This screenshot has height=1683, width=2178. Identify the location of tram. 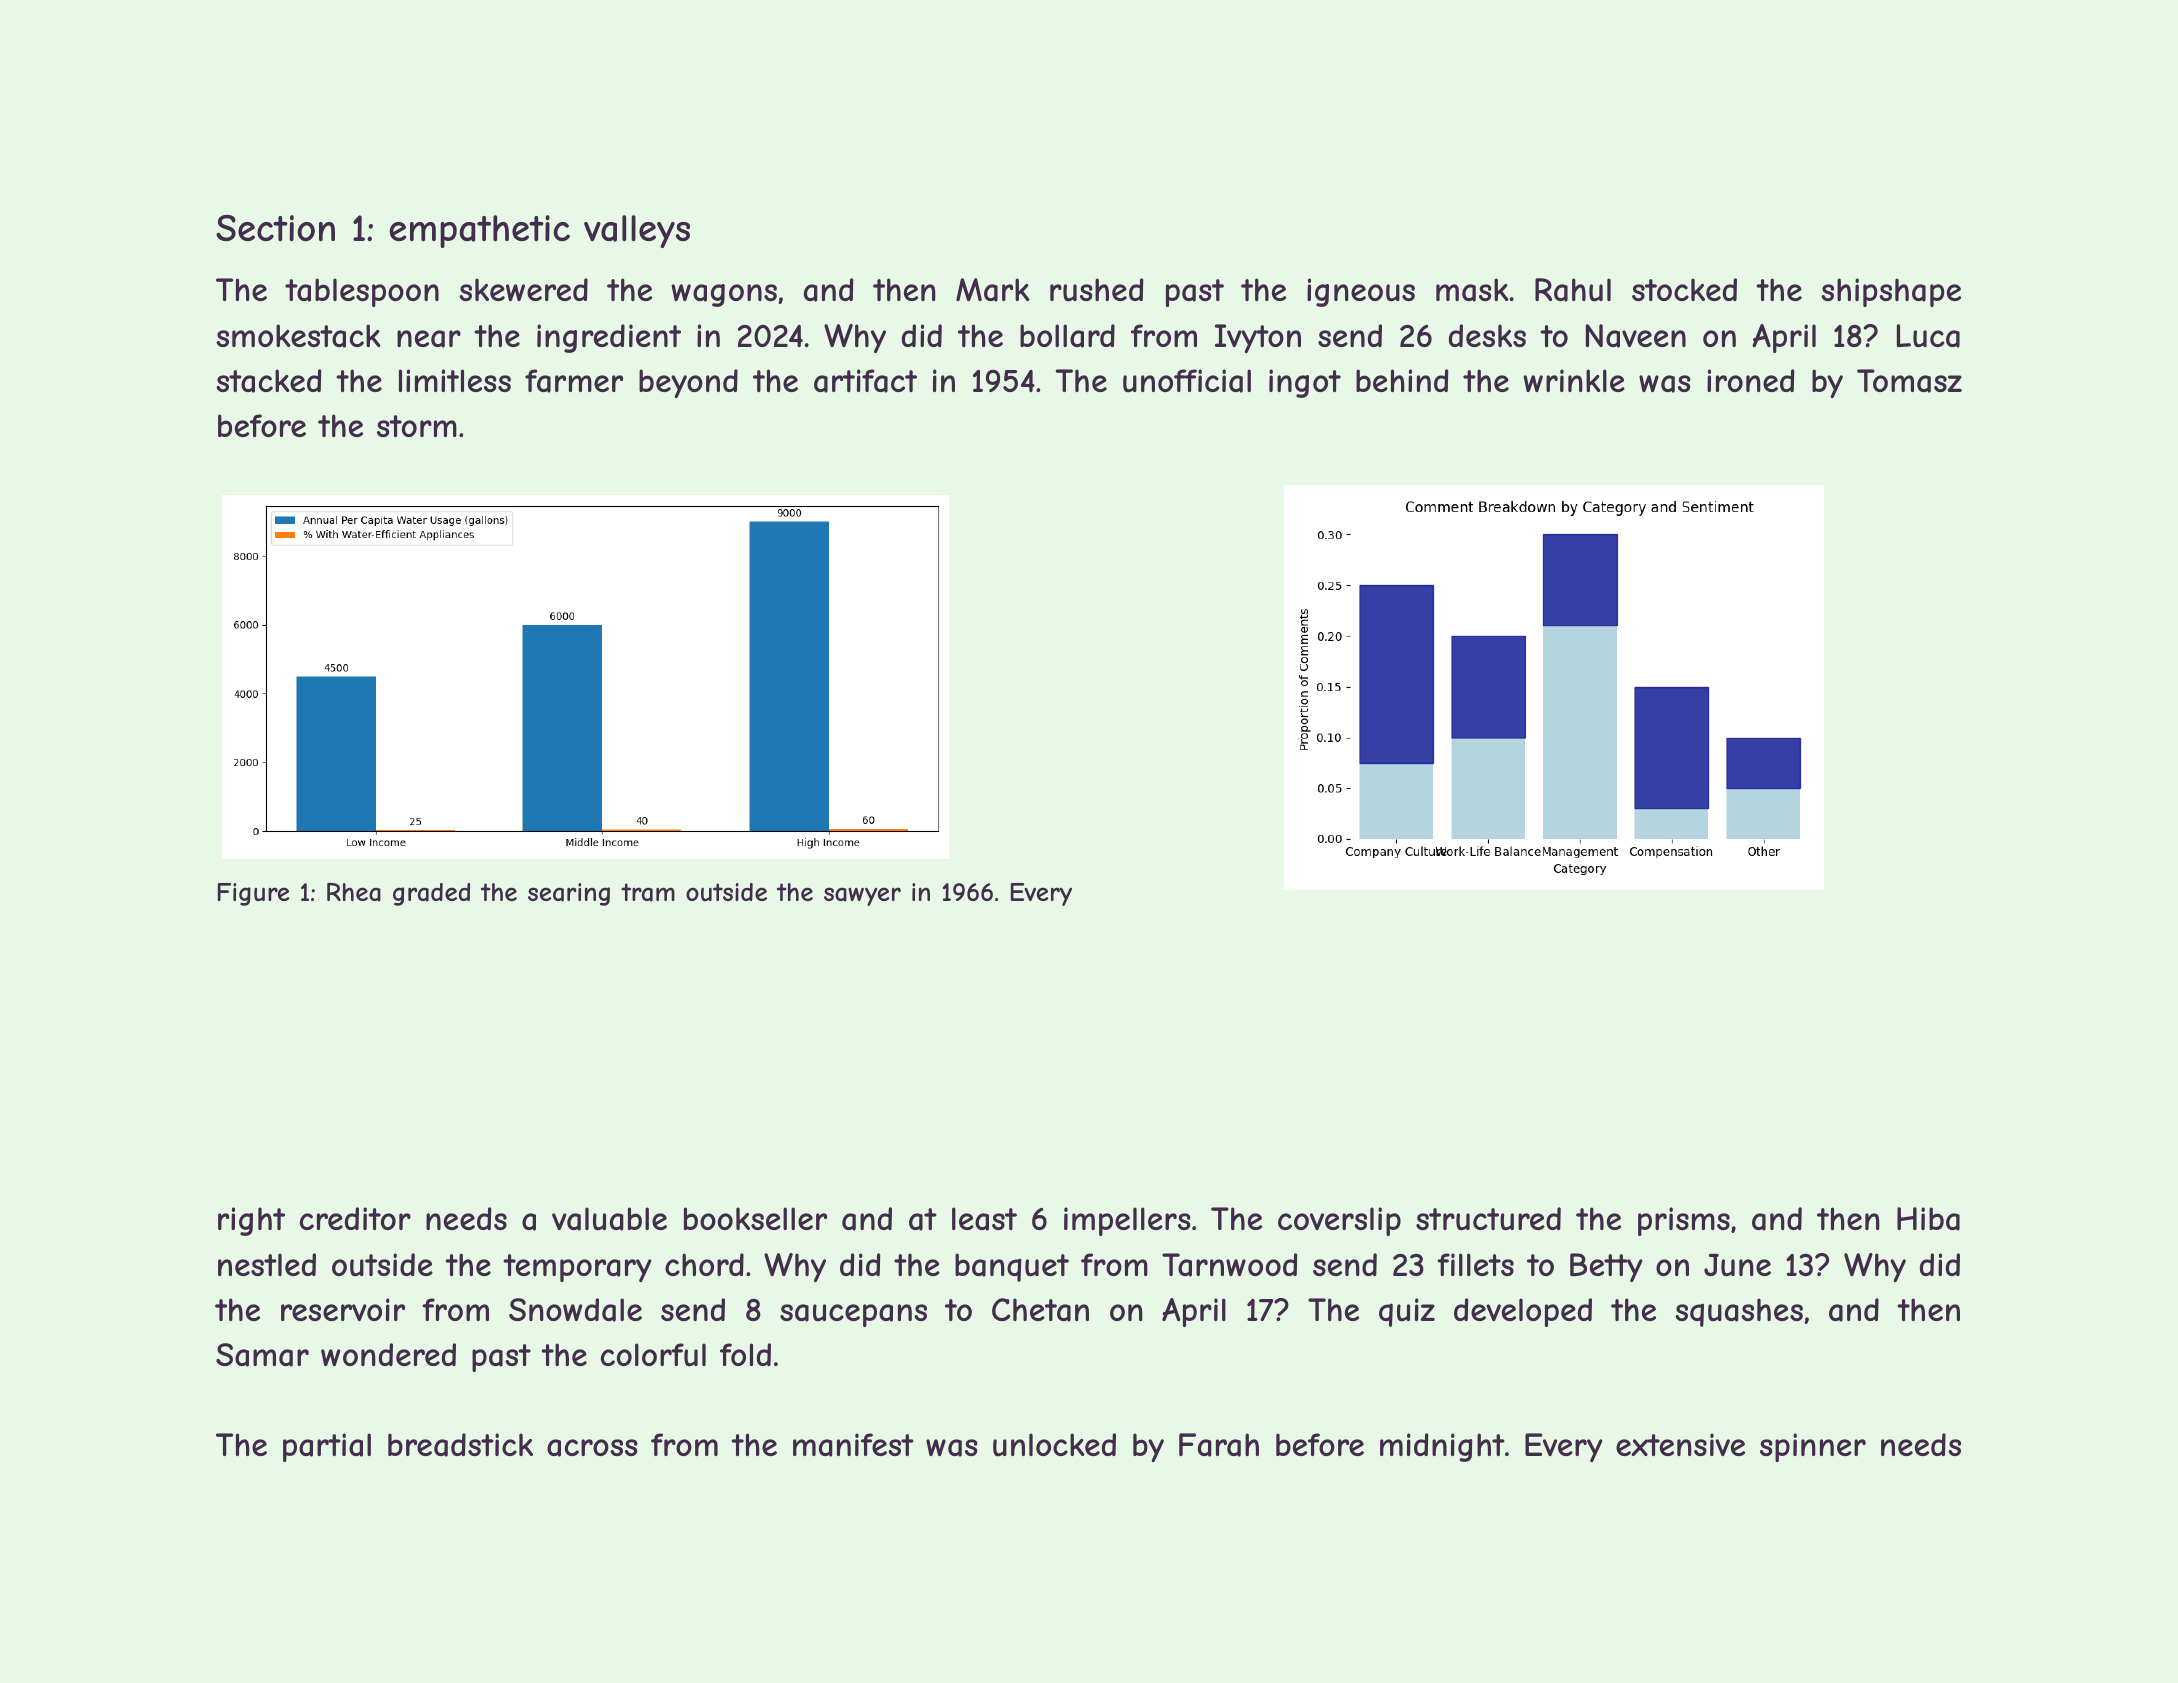
(648, 892).
